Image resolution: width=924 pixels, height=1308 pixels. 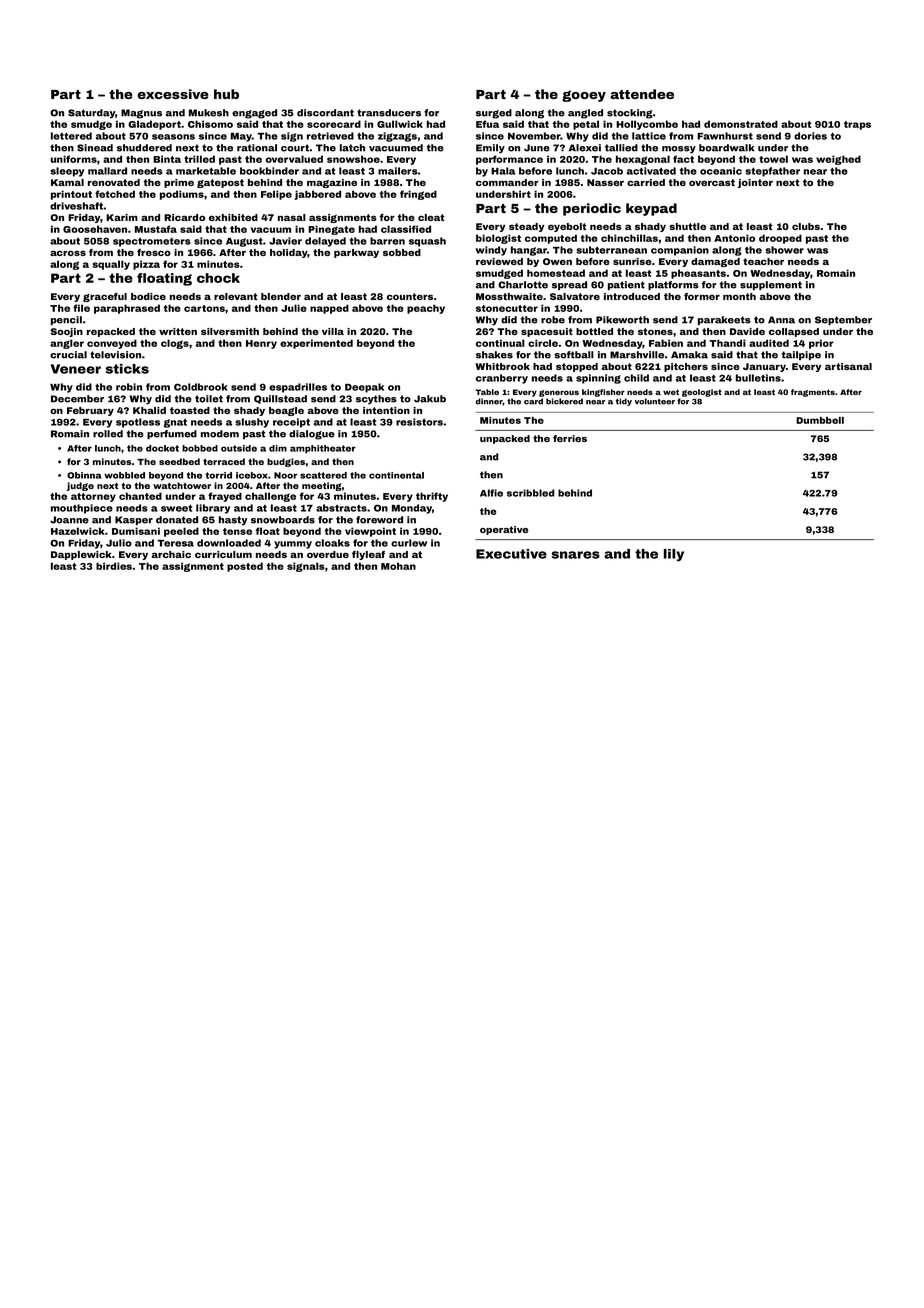 I want to click on performance, so click(x=509, y=160).
